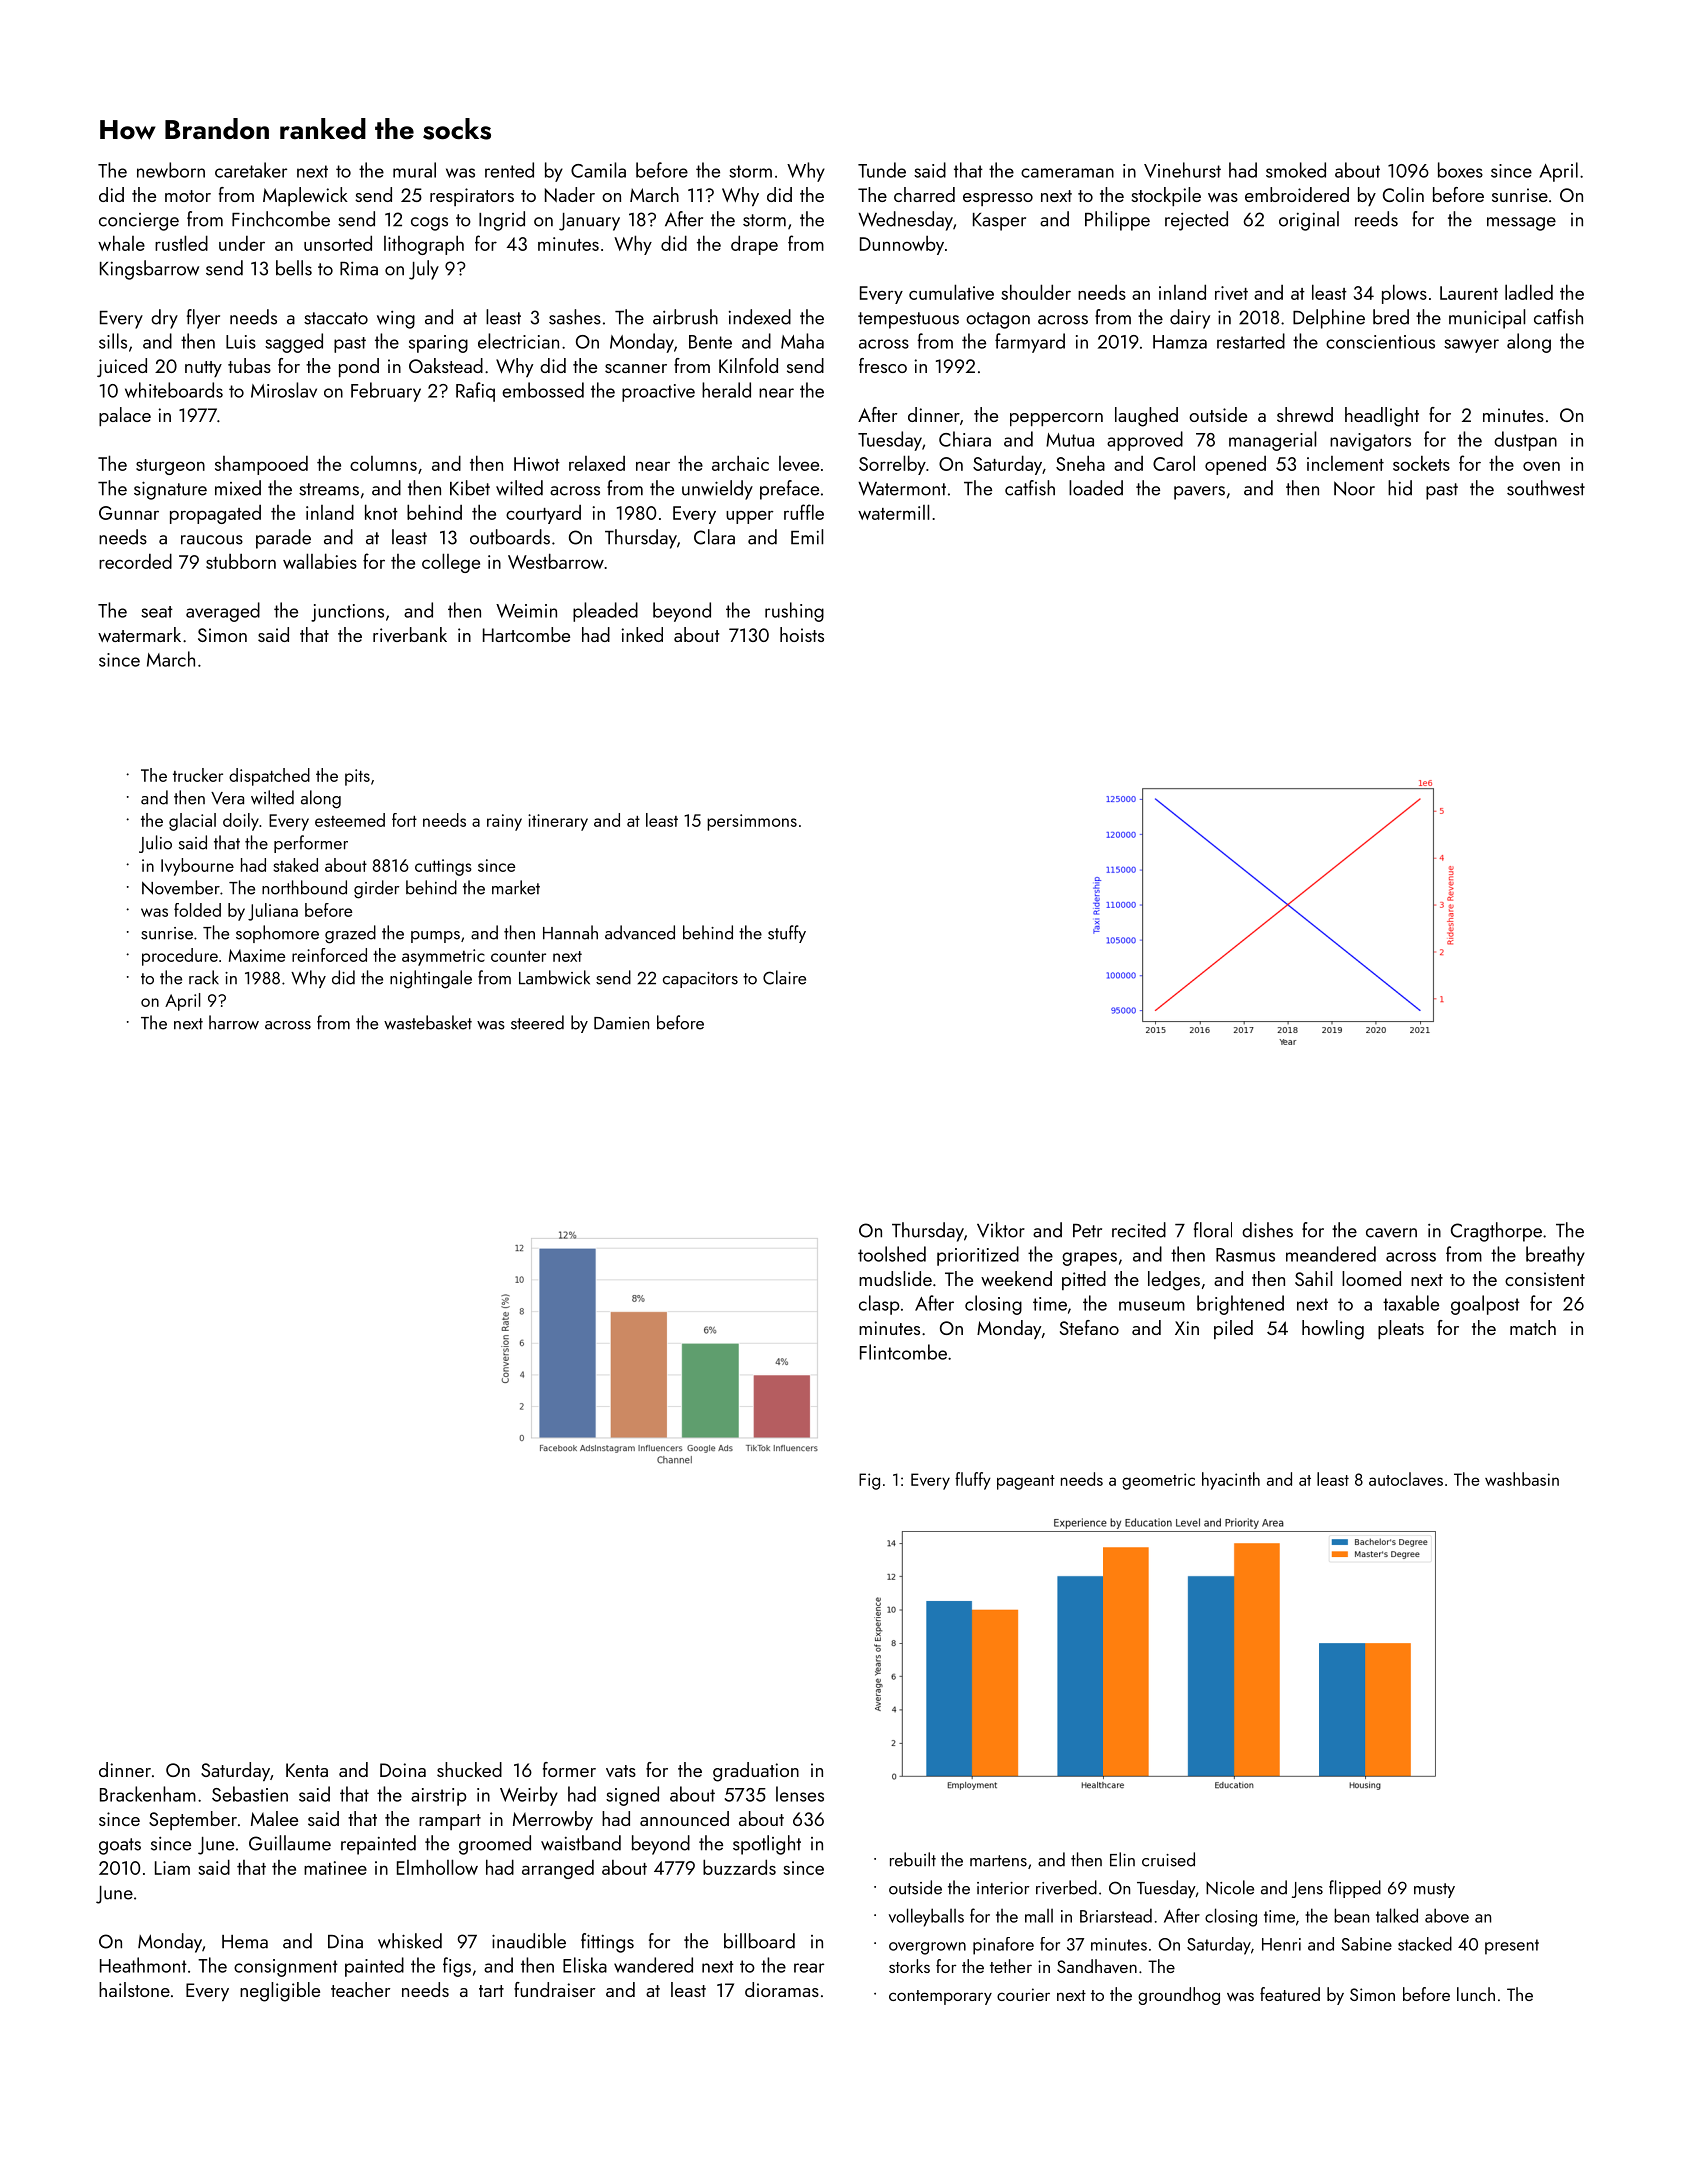 This page has height=2178, width=1683. What do you see at coordinates (632, 1796) in the page?
I see `signed` at bounding box center [632, 1796].
